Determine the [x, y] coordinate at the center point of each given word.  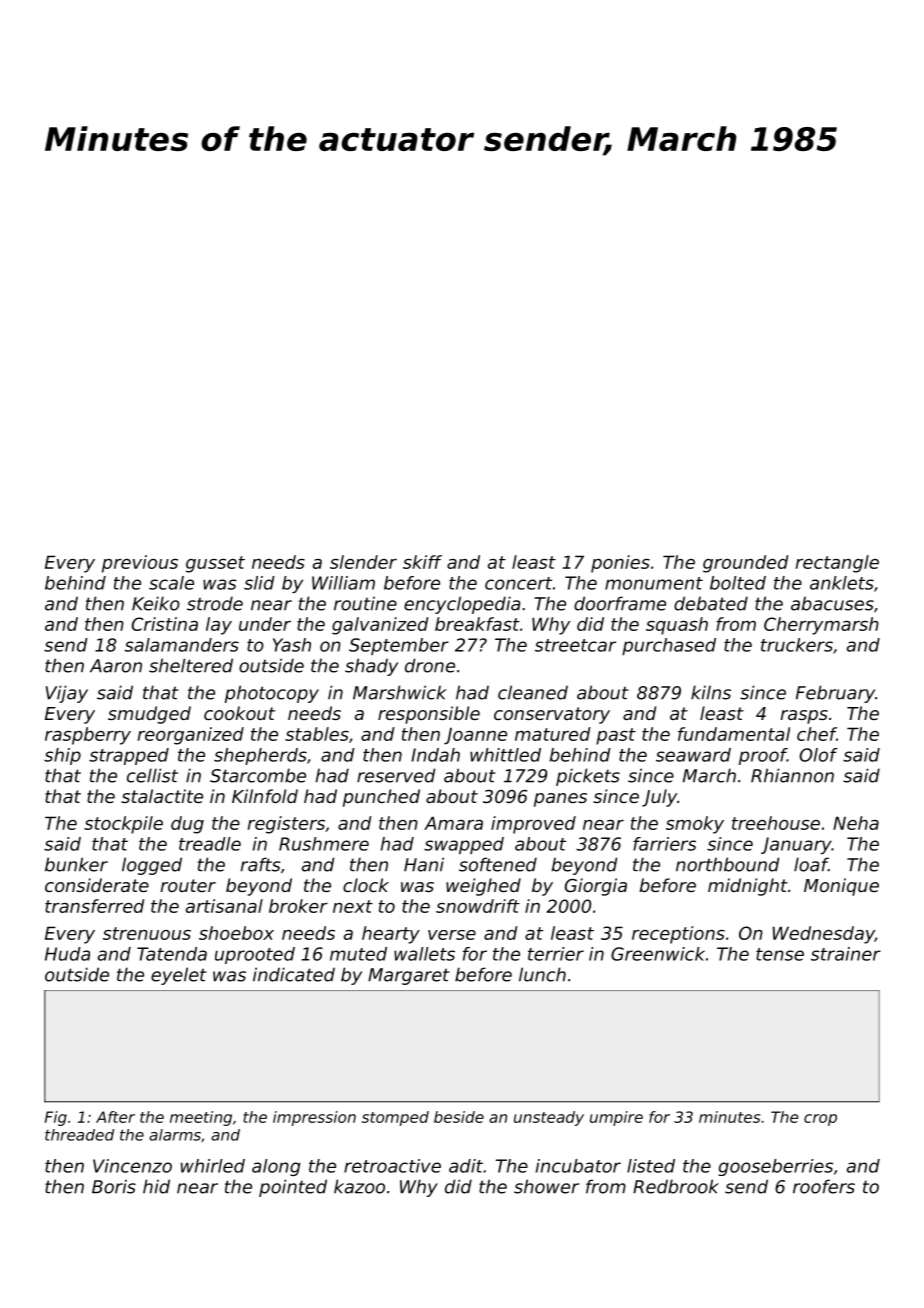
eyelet [179, 976]
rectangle [837, 564]
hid [156, 1186]
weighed [483, 887]
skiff [422, 562]
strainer [846, 954]
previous [140, 564]
